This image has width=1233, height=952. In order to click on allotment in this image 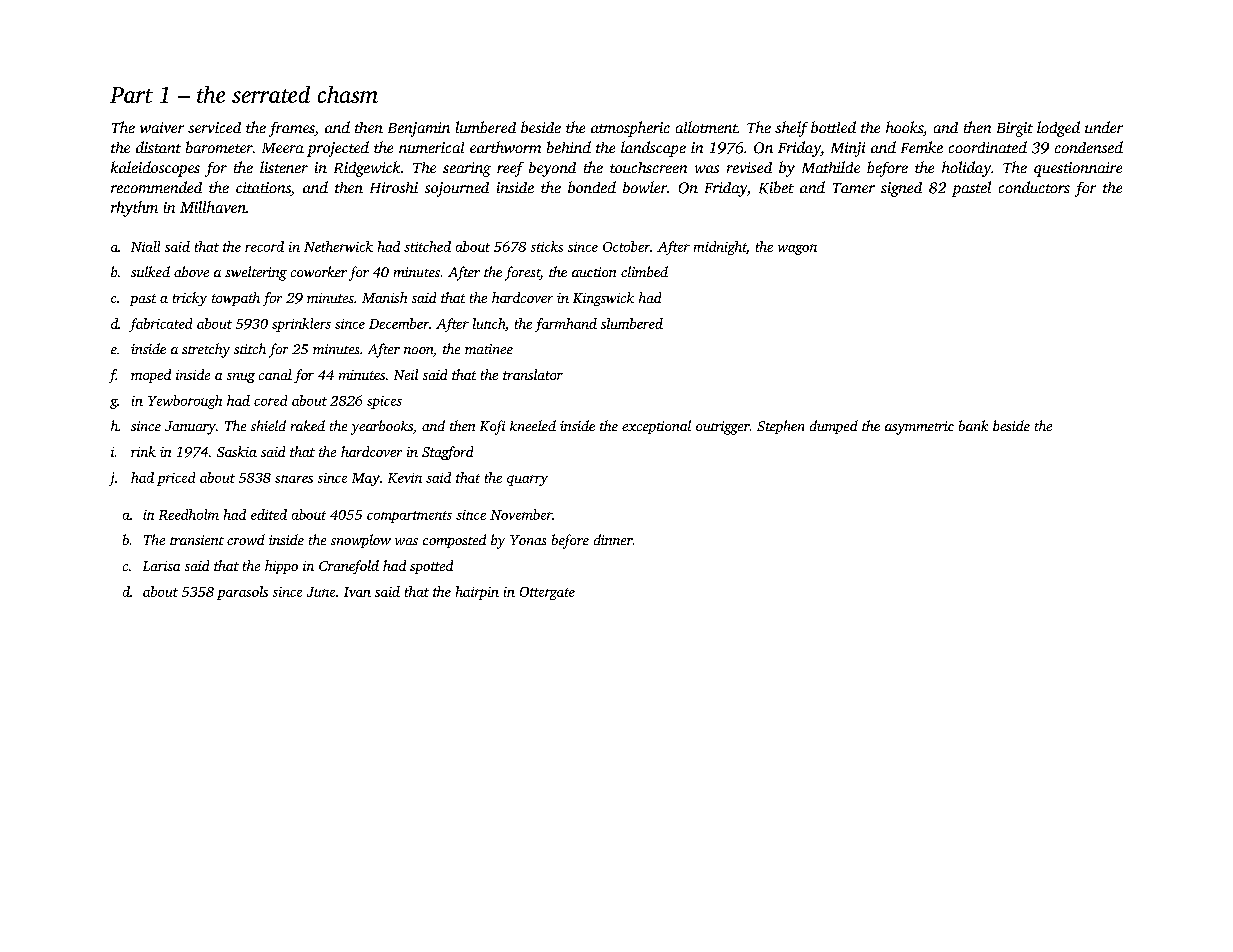, I will do `click(707, 127)`.
